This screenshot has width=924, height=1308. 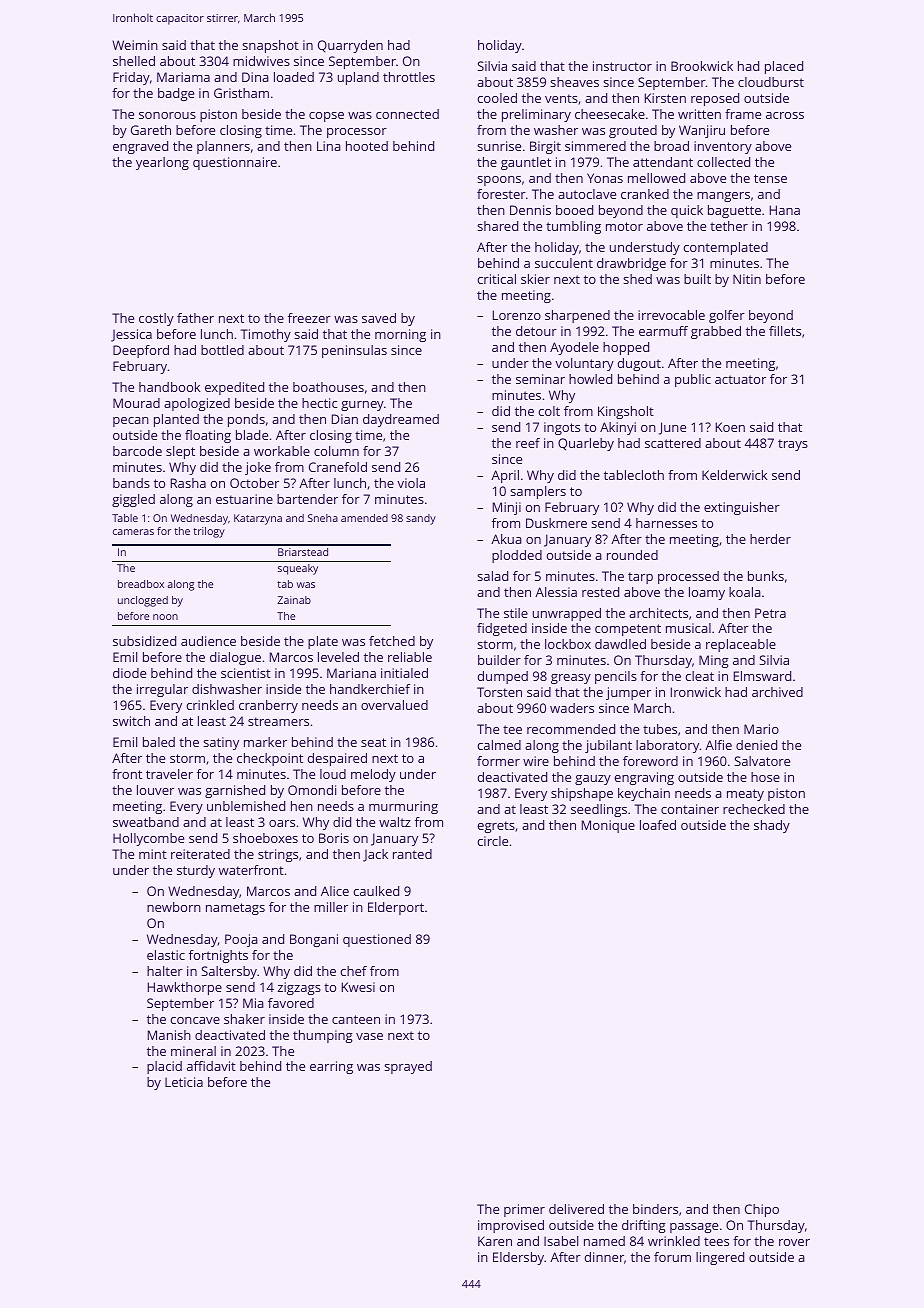 I want to click on Manish, so click(x=169, y=1035).
